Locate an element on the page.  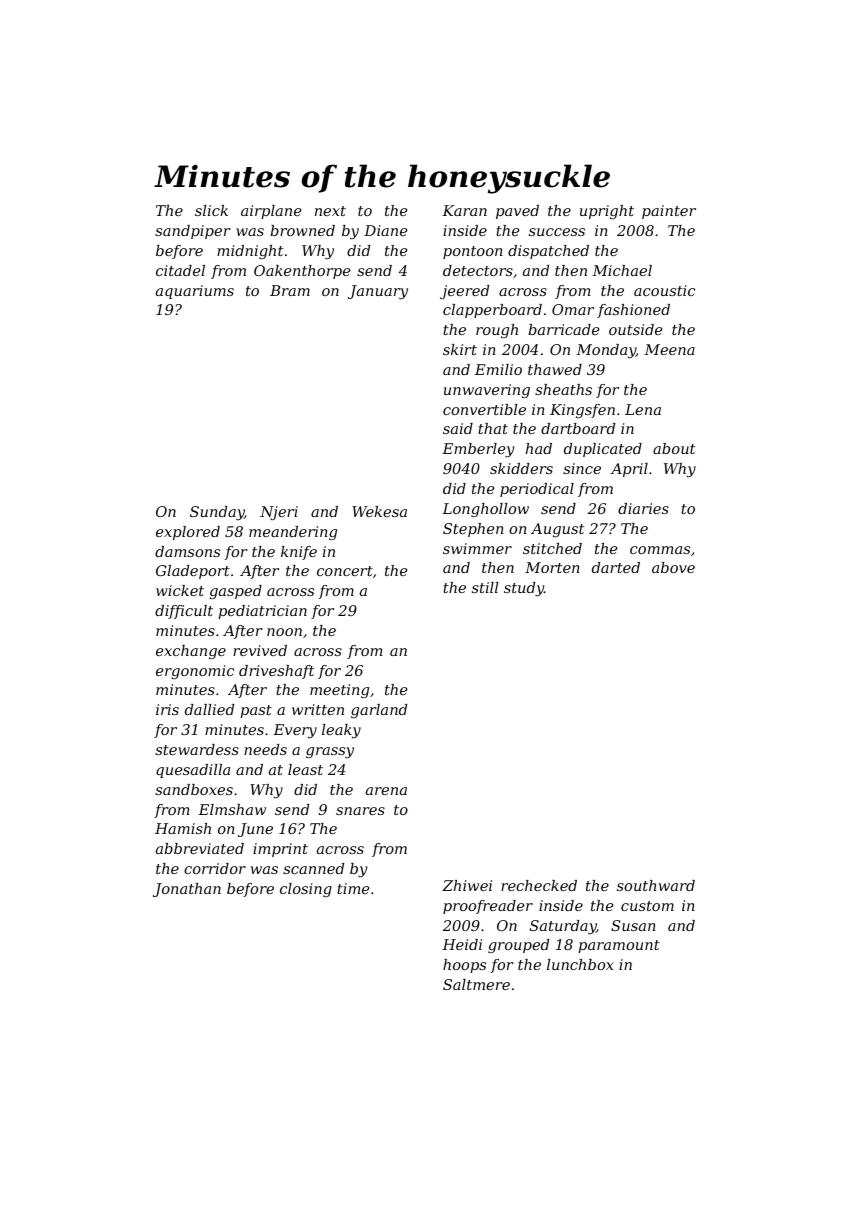
lunchbox is located at coordinates (580, 964).
